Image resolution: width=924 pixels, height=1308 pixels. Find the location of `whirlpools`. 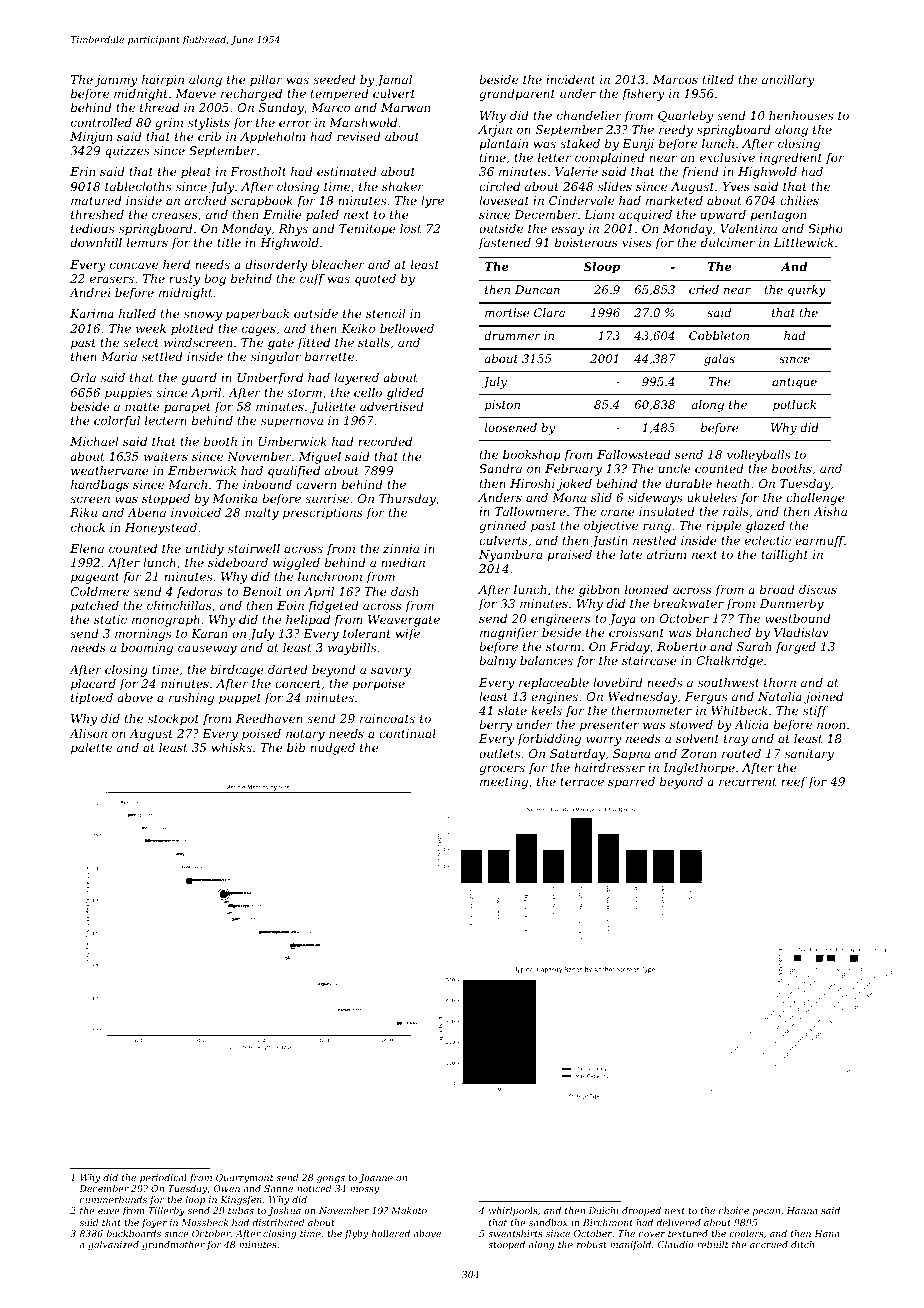

whirlpools is located at coordinates (513, 1211).
